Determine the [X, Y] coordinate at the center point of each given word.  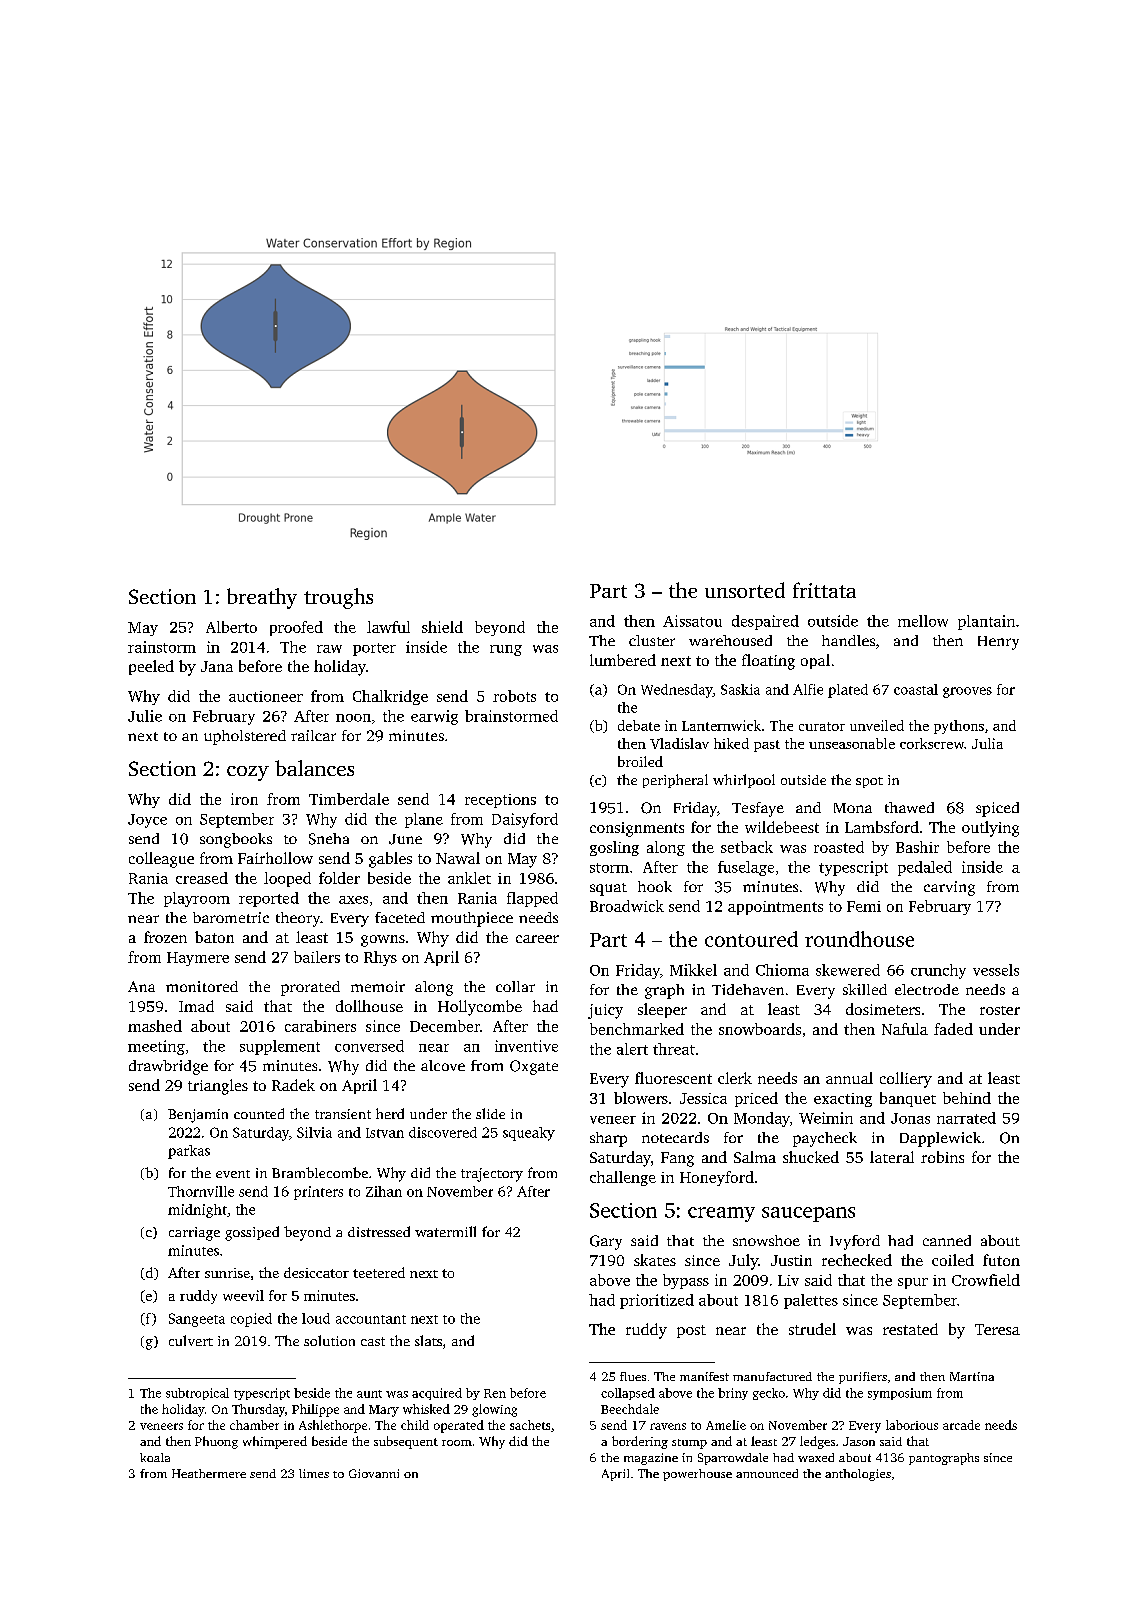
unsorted [745, 590]
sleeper [662, 1010]
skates [655, 1260]
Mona [853, 808]
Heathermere [209, 1473]
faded [953, 1029]
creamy [721, 1214]
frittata [824, 590]
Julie [145, 716]
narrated [966, 1118]
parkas [189, 1152]
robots [514, 696]
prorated [310, 988]
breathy [262, 598]
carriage [194, 1234]
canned [947, 1240]
